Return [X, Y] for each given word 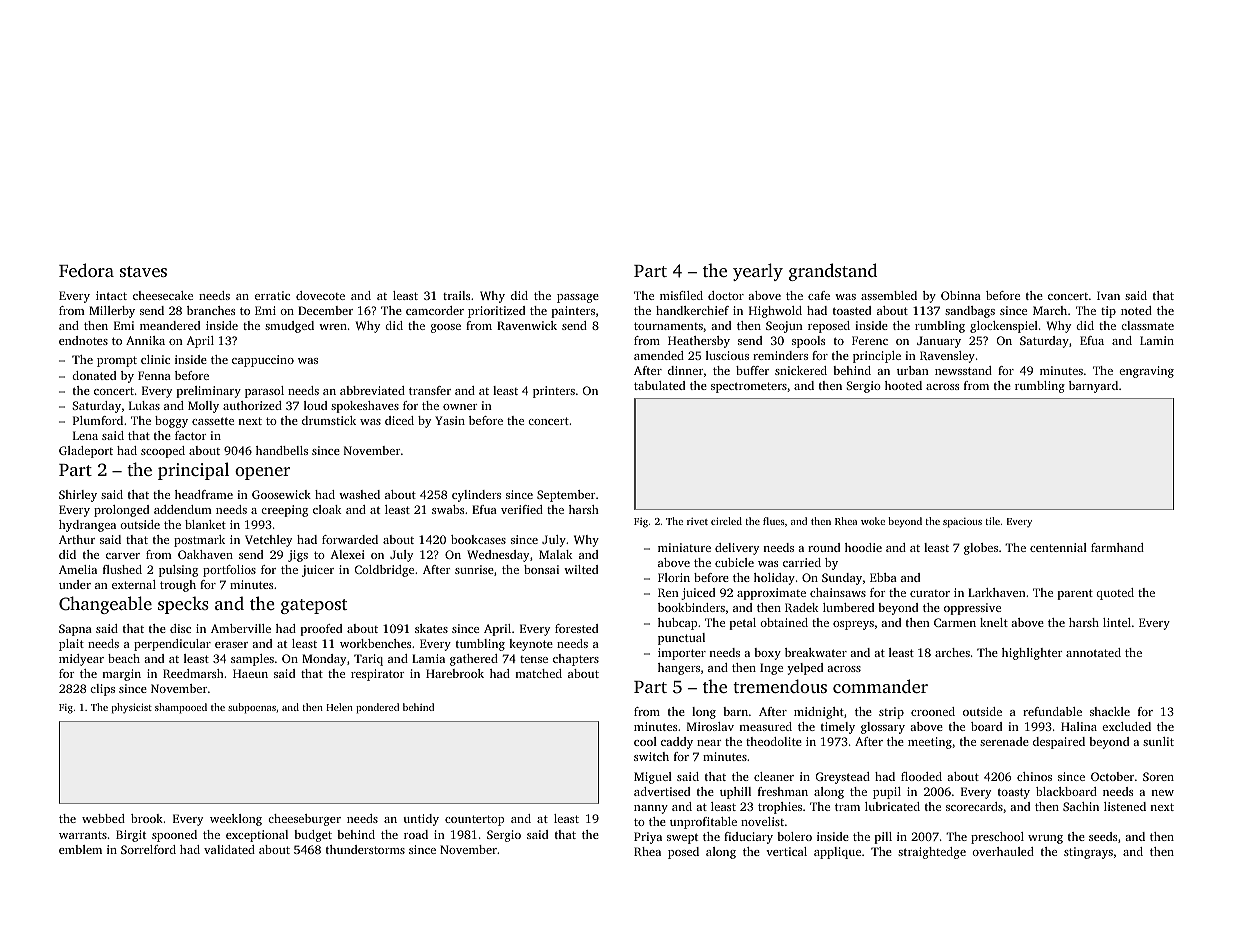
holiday [774, 579]
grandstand [833, 272]
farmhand [1117, 547]
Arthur [77, 539]
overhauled [1003, 851]
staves [143, 271]
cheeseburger [304, 820]
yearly [758, 272]
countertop [474, 820]
